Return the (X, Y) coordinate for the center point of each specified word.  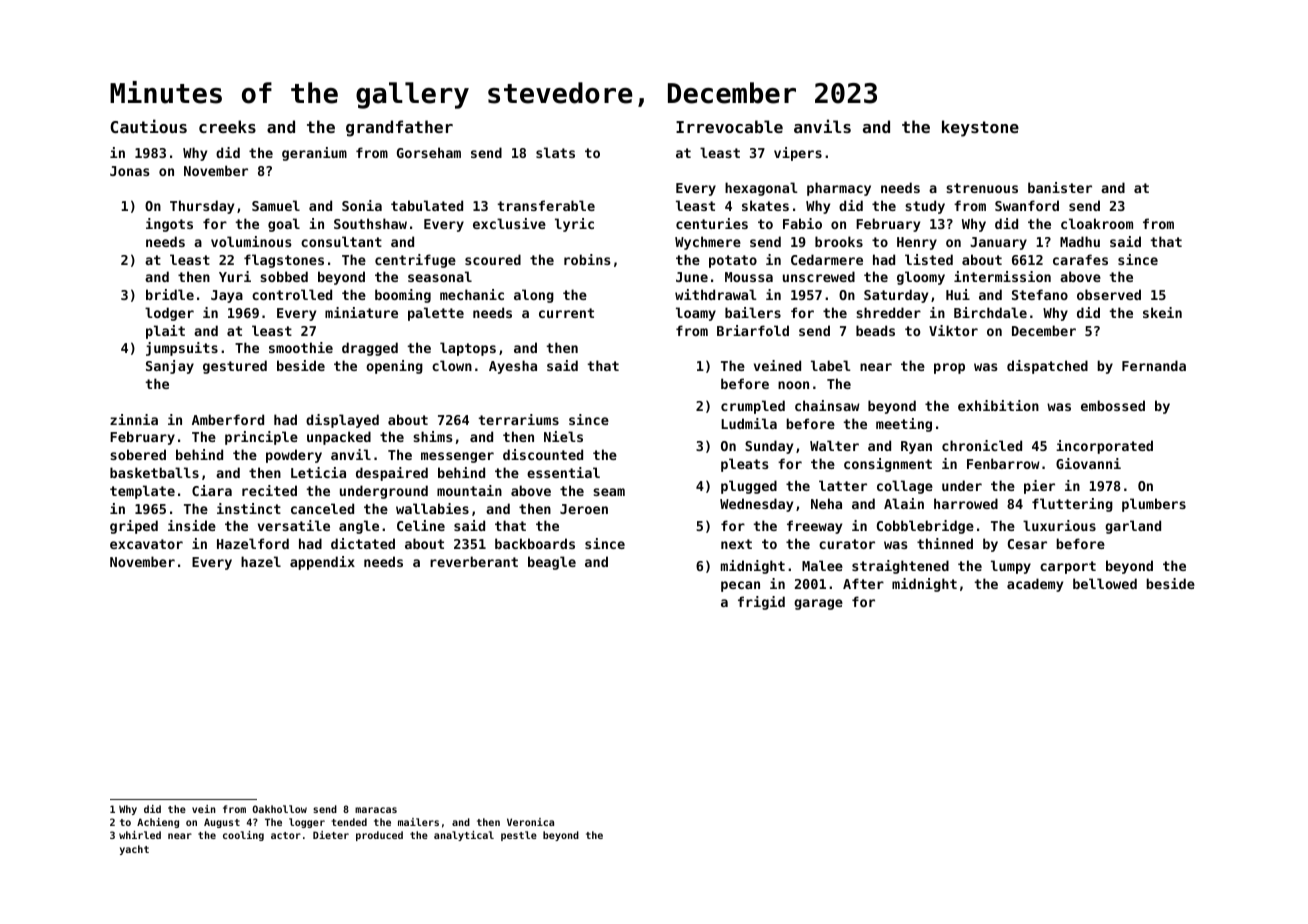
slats (555, 152)
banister (1060, 187)
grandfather (399, 128)
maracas (376, 810)
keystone (980, 128)
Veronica (530, 822)
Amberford (228, 419)
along (534, 296)
